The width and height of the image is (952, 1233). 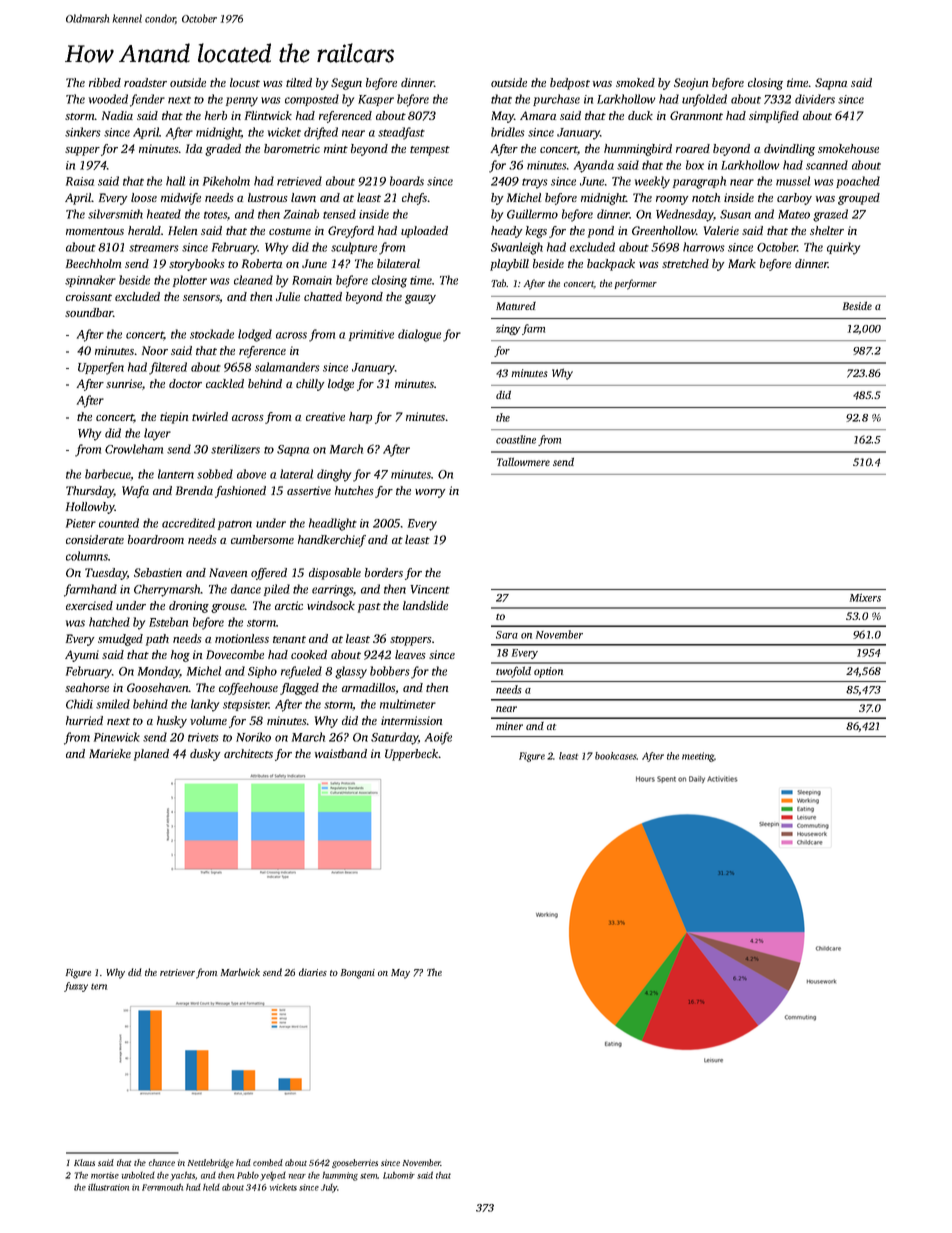 What do you see at coordinates (430, 493) in the image?
I see `worry` at bounding box center [430, 493].
